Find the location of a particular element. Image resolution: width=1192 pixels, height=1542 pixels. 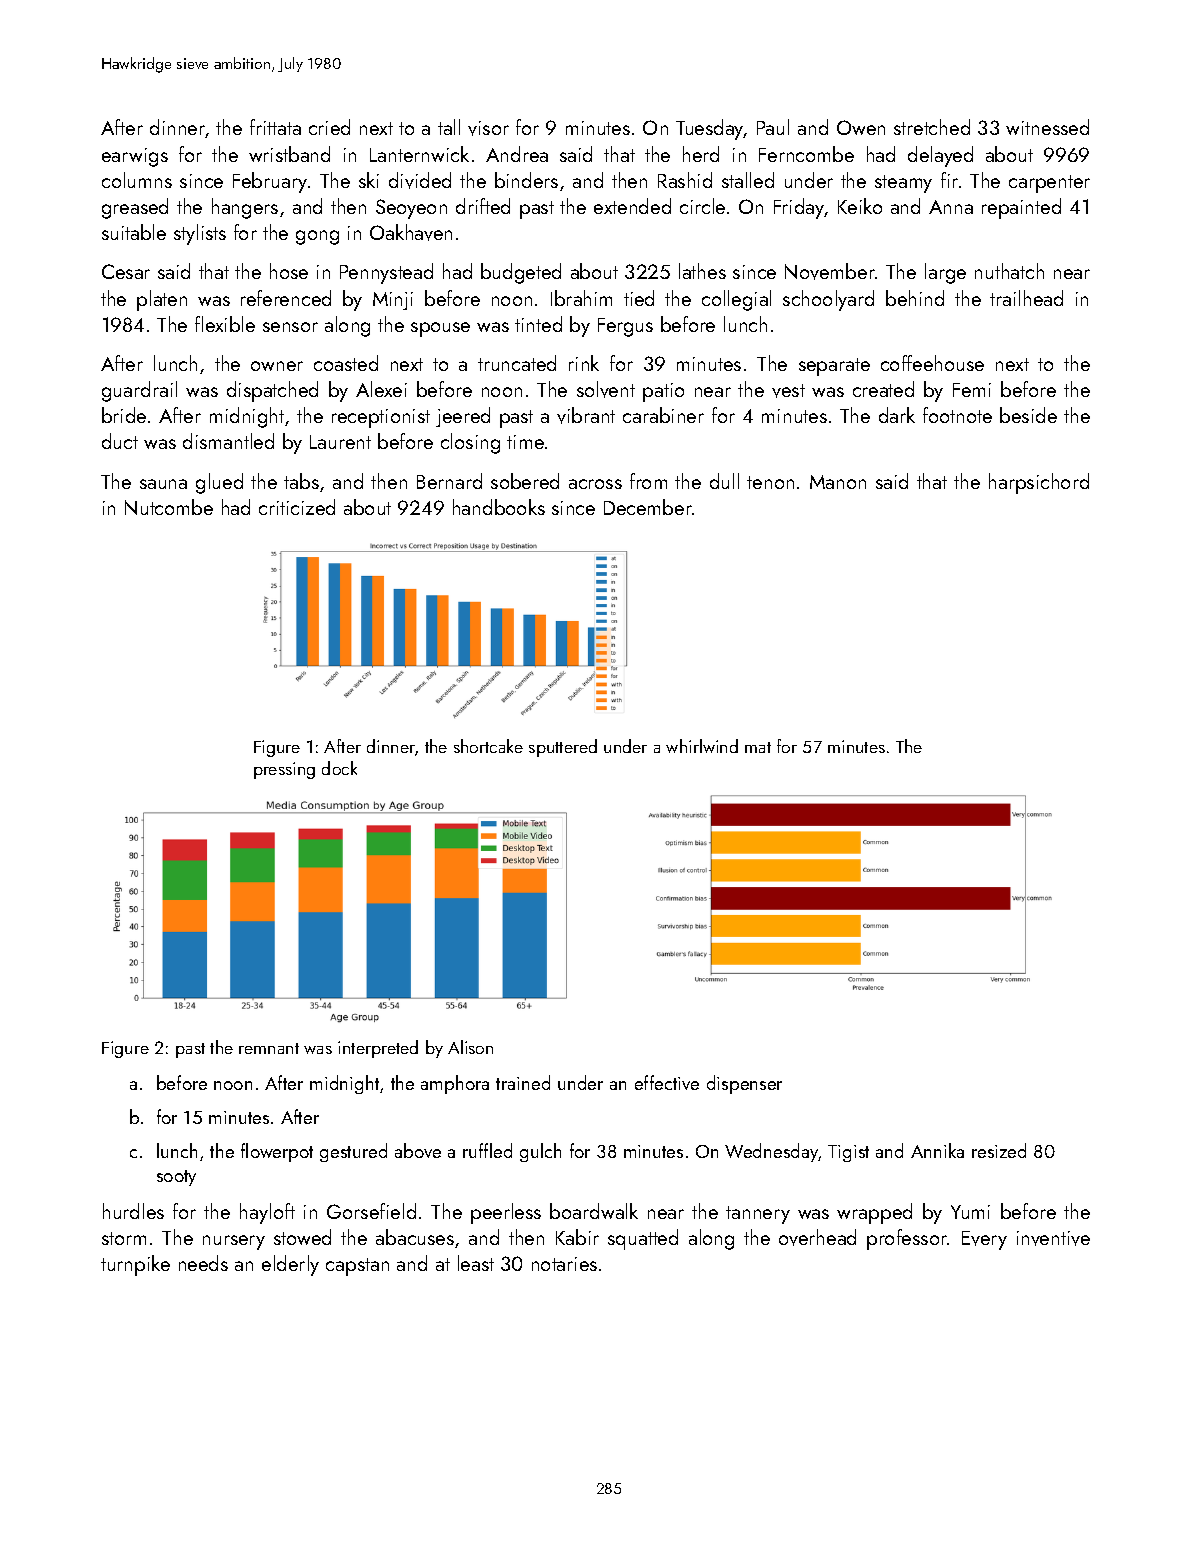

Manon is located at coordinates (838, 482).
